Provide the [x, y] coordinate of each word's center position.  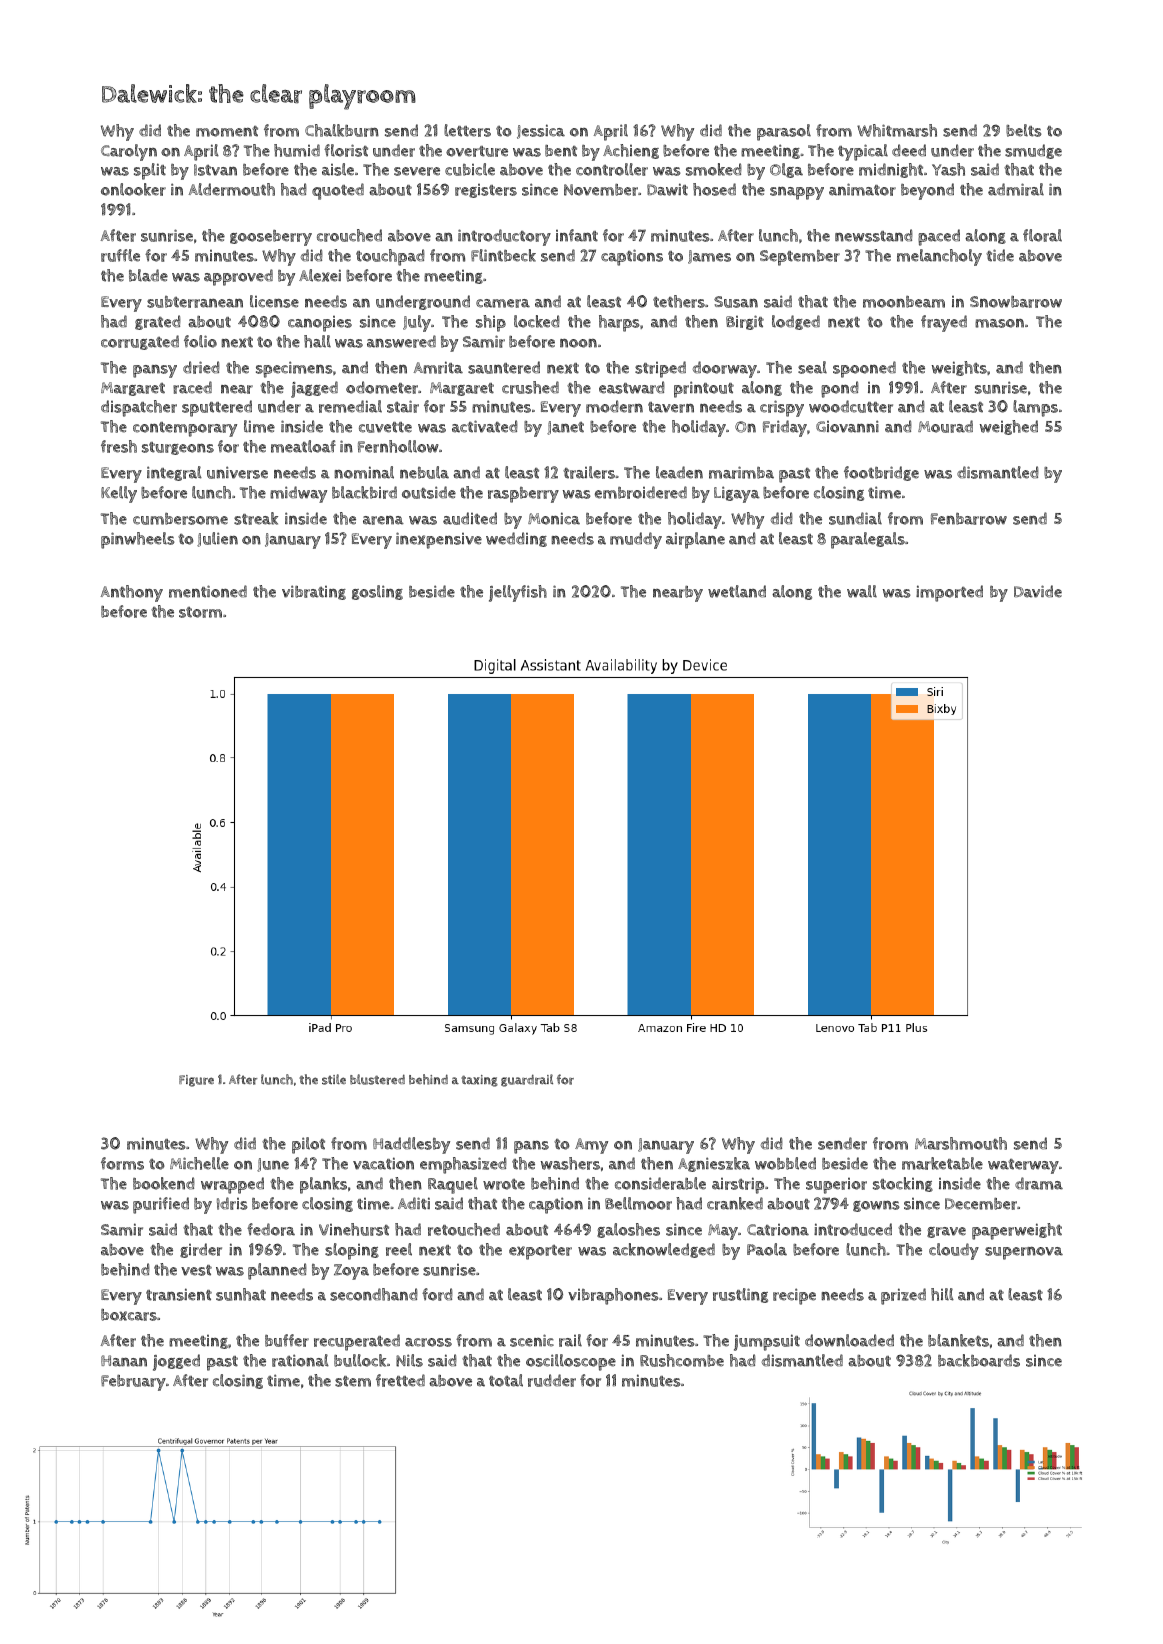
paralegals [868, 540]
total [506, 1380]
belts [1024, 130]
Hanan [124, 1361]
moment [227, 131]
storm [200, 612]
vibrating [314, 592]
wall [862, 591]
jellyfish [518, 593]
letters [467, 130]
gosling [377, 592]
